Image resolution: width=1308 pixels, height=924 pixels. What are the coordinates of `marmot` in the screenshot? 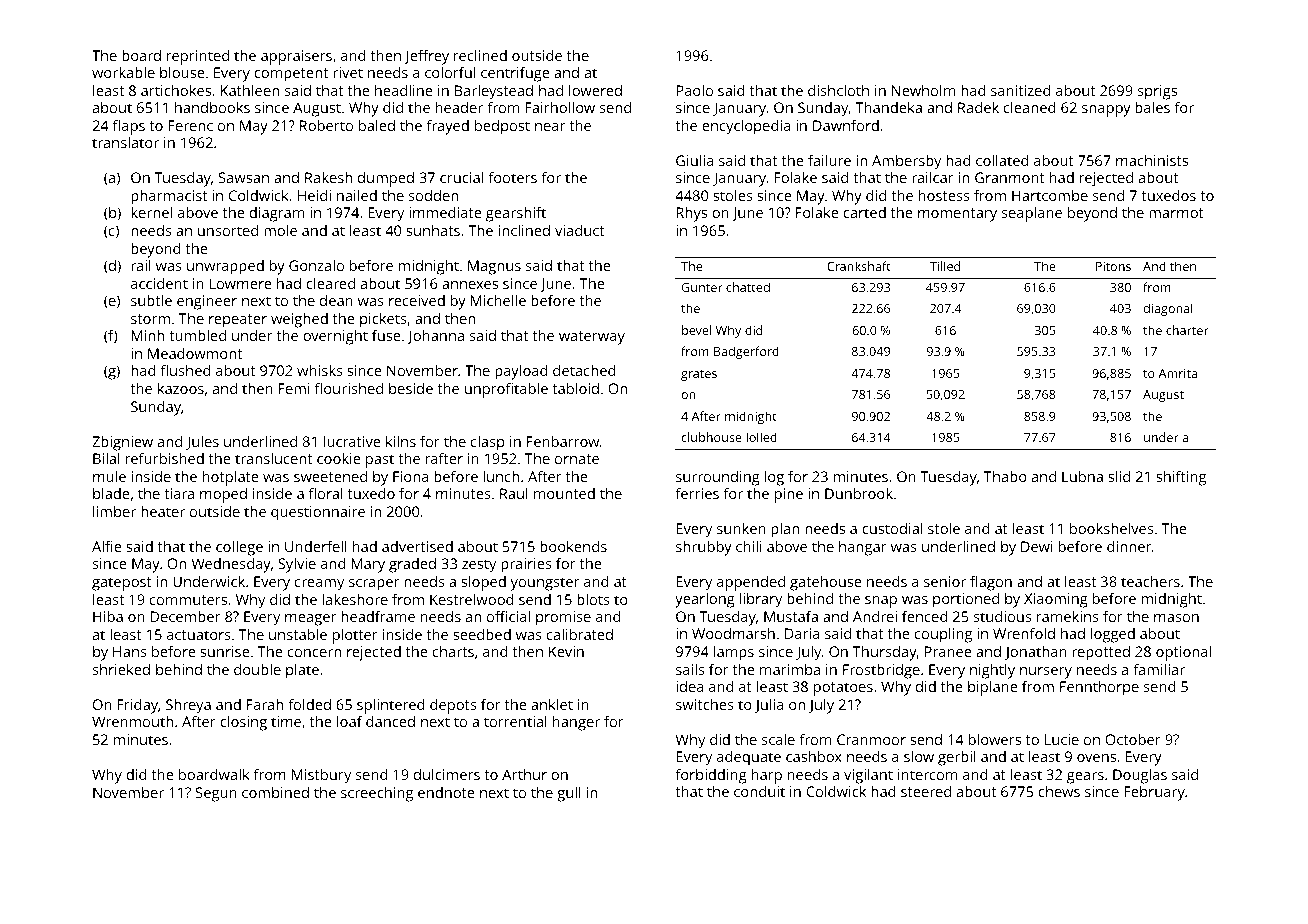 It's located at (1176, 213).
